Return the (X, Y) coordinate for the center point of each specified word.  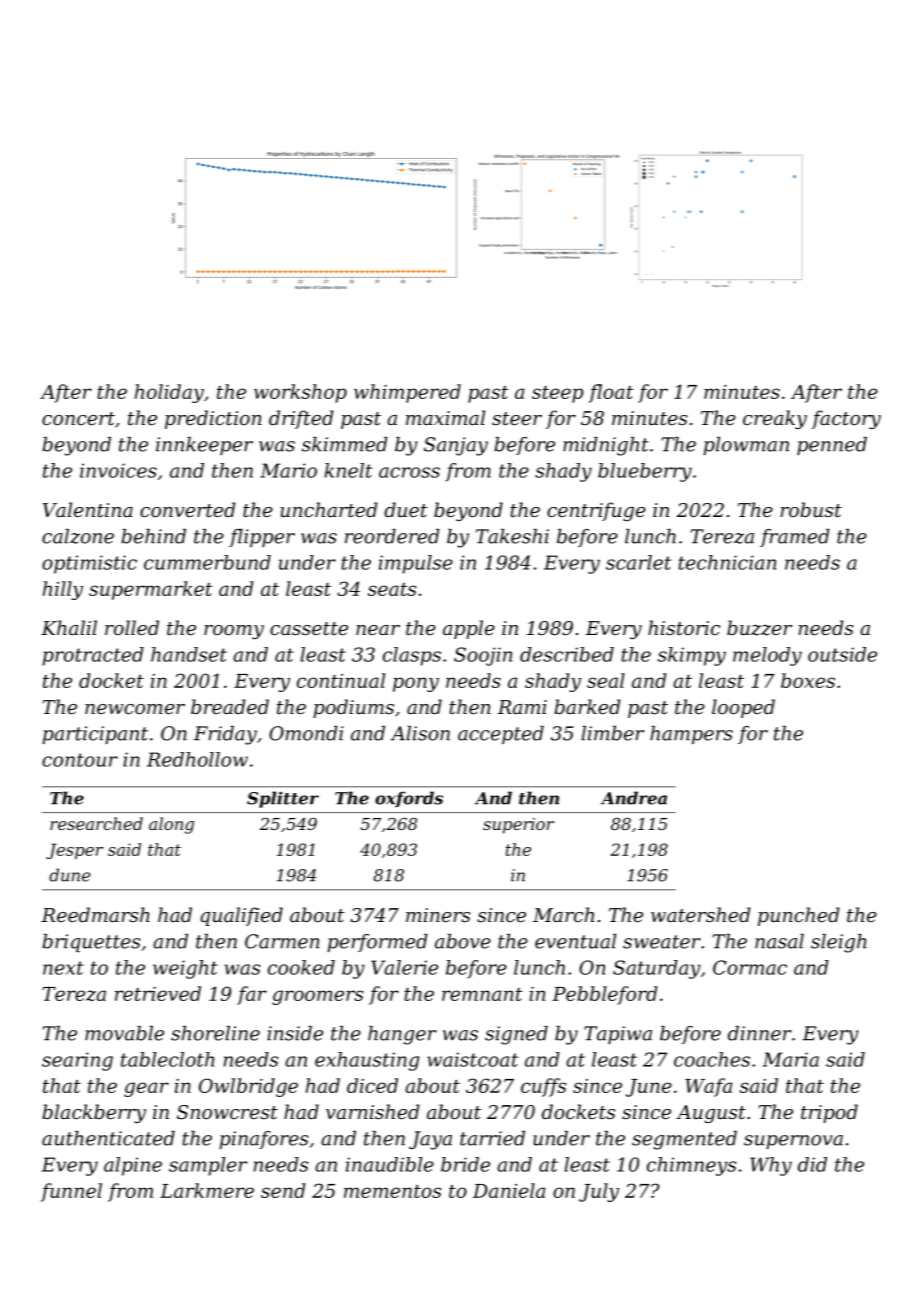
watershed (700, 914)
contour (80, 760)
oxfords (409, 799)
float (611, 393)
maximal (445, 417)
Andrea (634, 798)
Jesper (74, 851)
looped (743, 708)
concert (78, 418)
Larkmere (207, 1190)
